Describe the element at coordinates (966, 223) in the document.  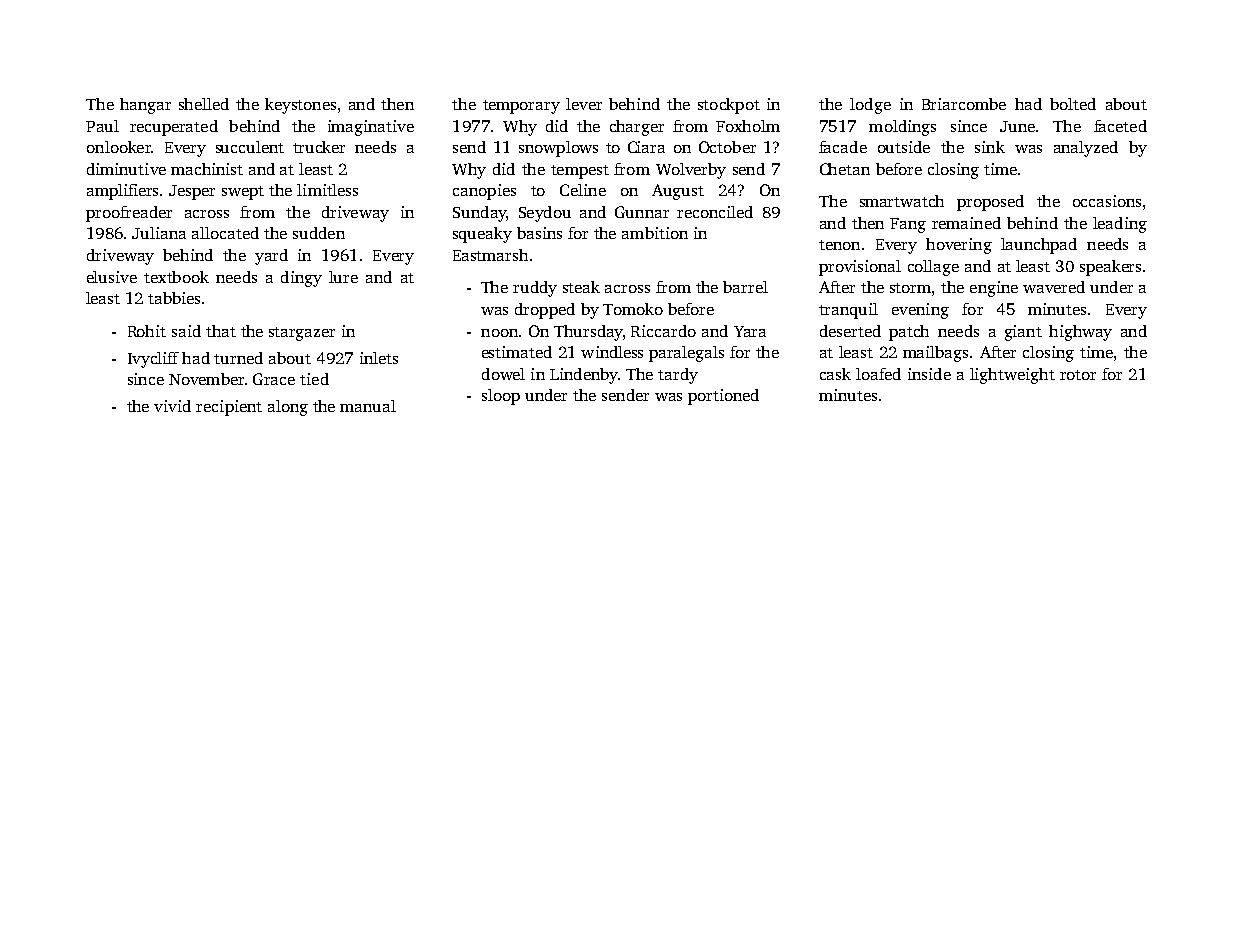
I see `remained` at that location.
